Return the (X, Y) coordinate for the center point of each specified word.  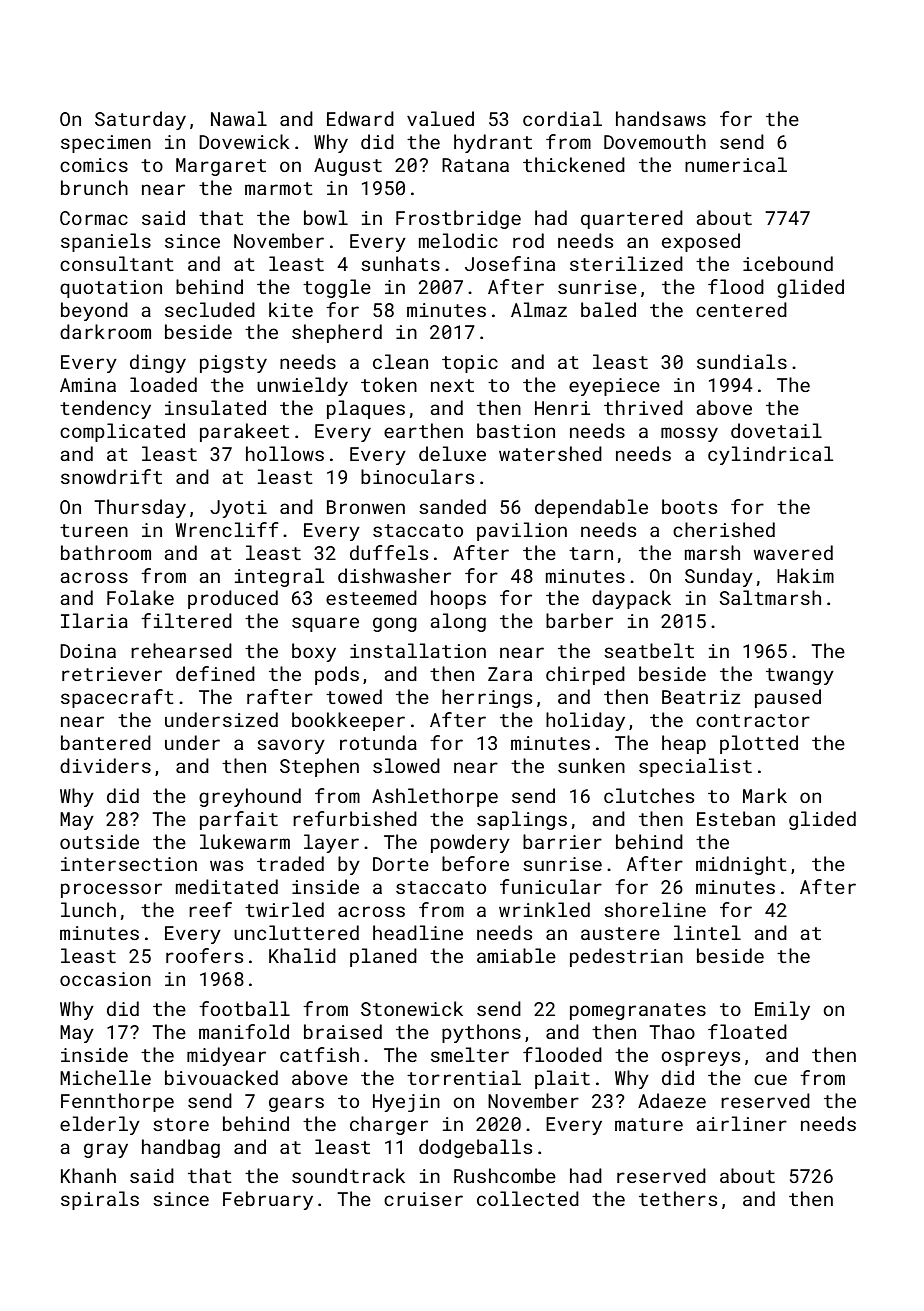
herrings (487, 698)
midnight (741, 865)
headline (418, 932)
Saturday (140, 120)
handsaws (661, 118)
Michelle (105, 1077)
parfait (239, 820)
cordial (562, 118)
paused (788, 698)
